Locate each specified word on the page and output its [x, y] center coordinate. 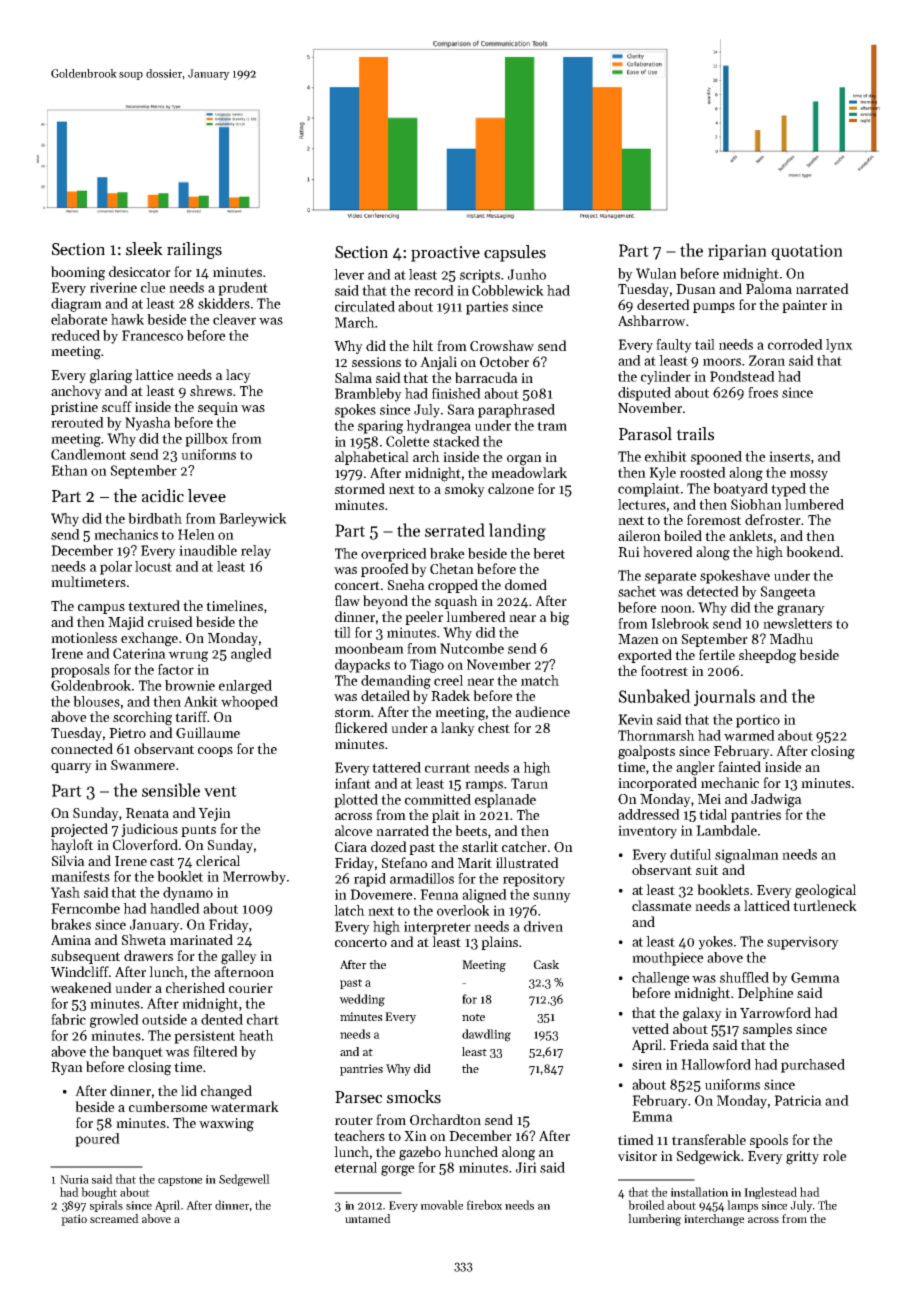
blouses [96, 701]
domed [526, 584]
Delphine [766, 994]
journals [724, 697]
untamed [368, 1218]
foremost [714, 519]
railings [194, 250]
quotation [807, 252]
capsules [515, 253]
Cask [546, 964]
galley [239, 957]
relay [256, 552]
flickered [361, 727]
